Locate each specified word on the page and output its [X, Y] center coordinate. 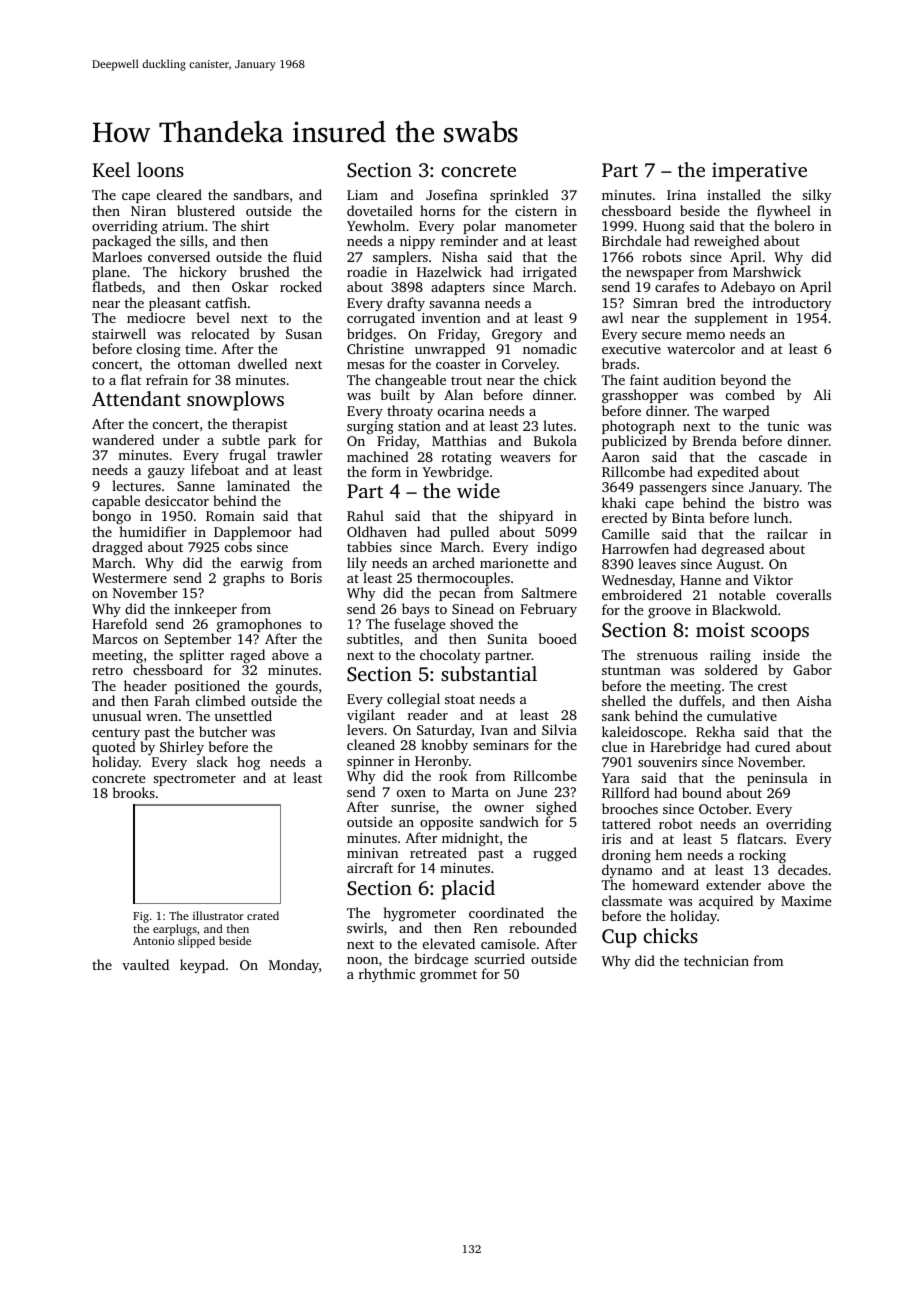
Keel [111, 169]
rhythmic [387, 975]
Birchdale [631, 240]
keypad [202, 966]
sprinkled [519, 196]
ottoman [204, 364]
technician [716, 960]
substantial [489, 673]
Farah [172, 700]
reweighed [726, 242]
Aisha [814, 700]
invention [451, 318]
